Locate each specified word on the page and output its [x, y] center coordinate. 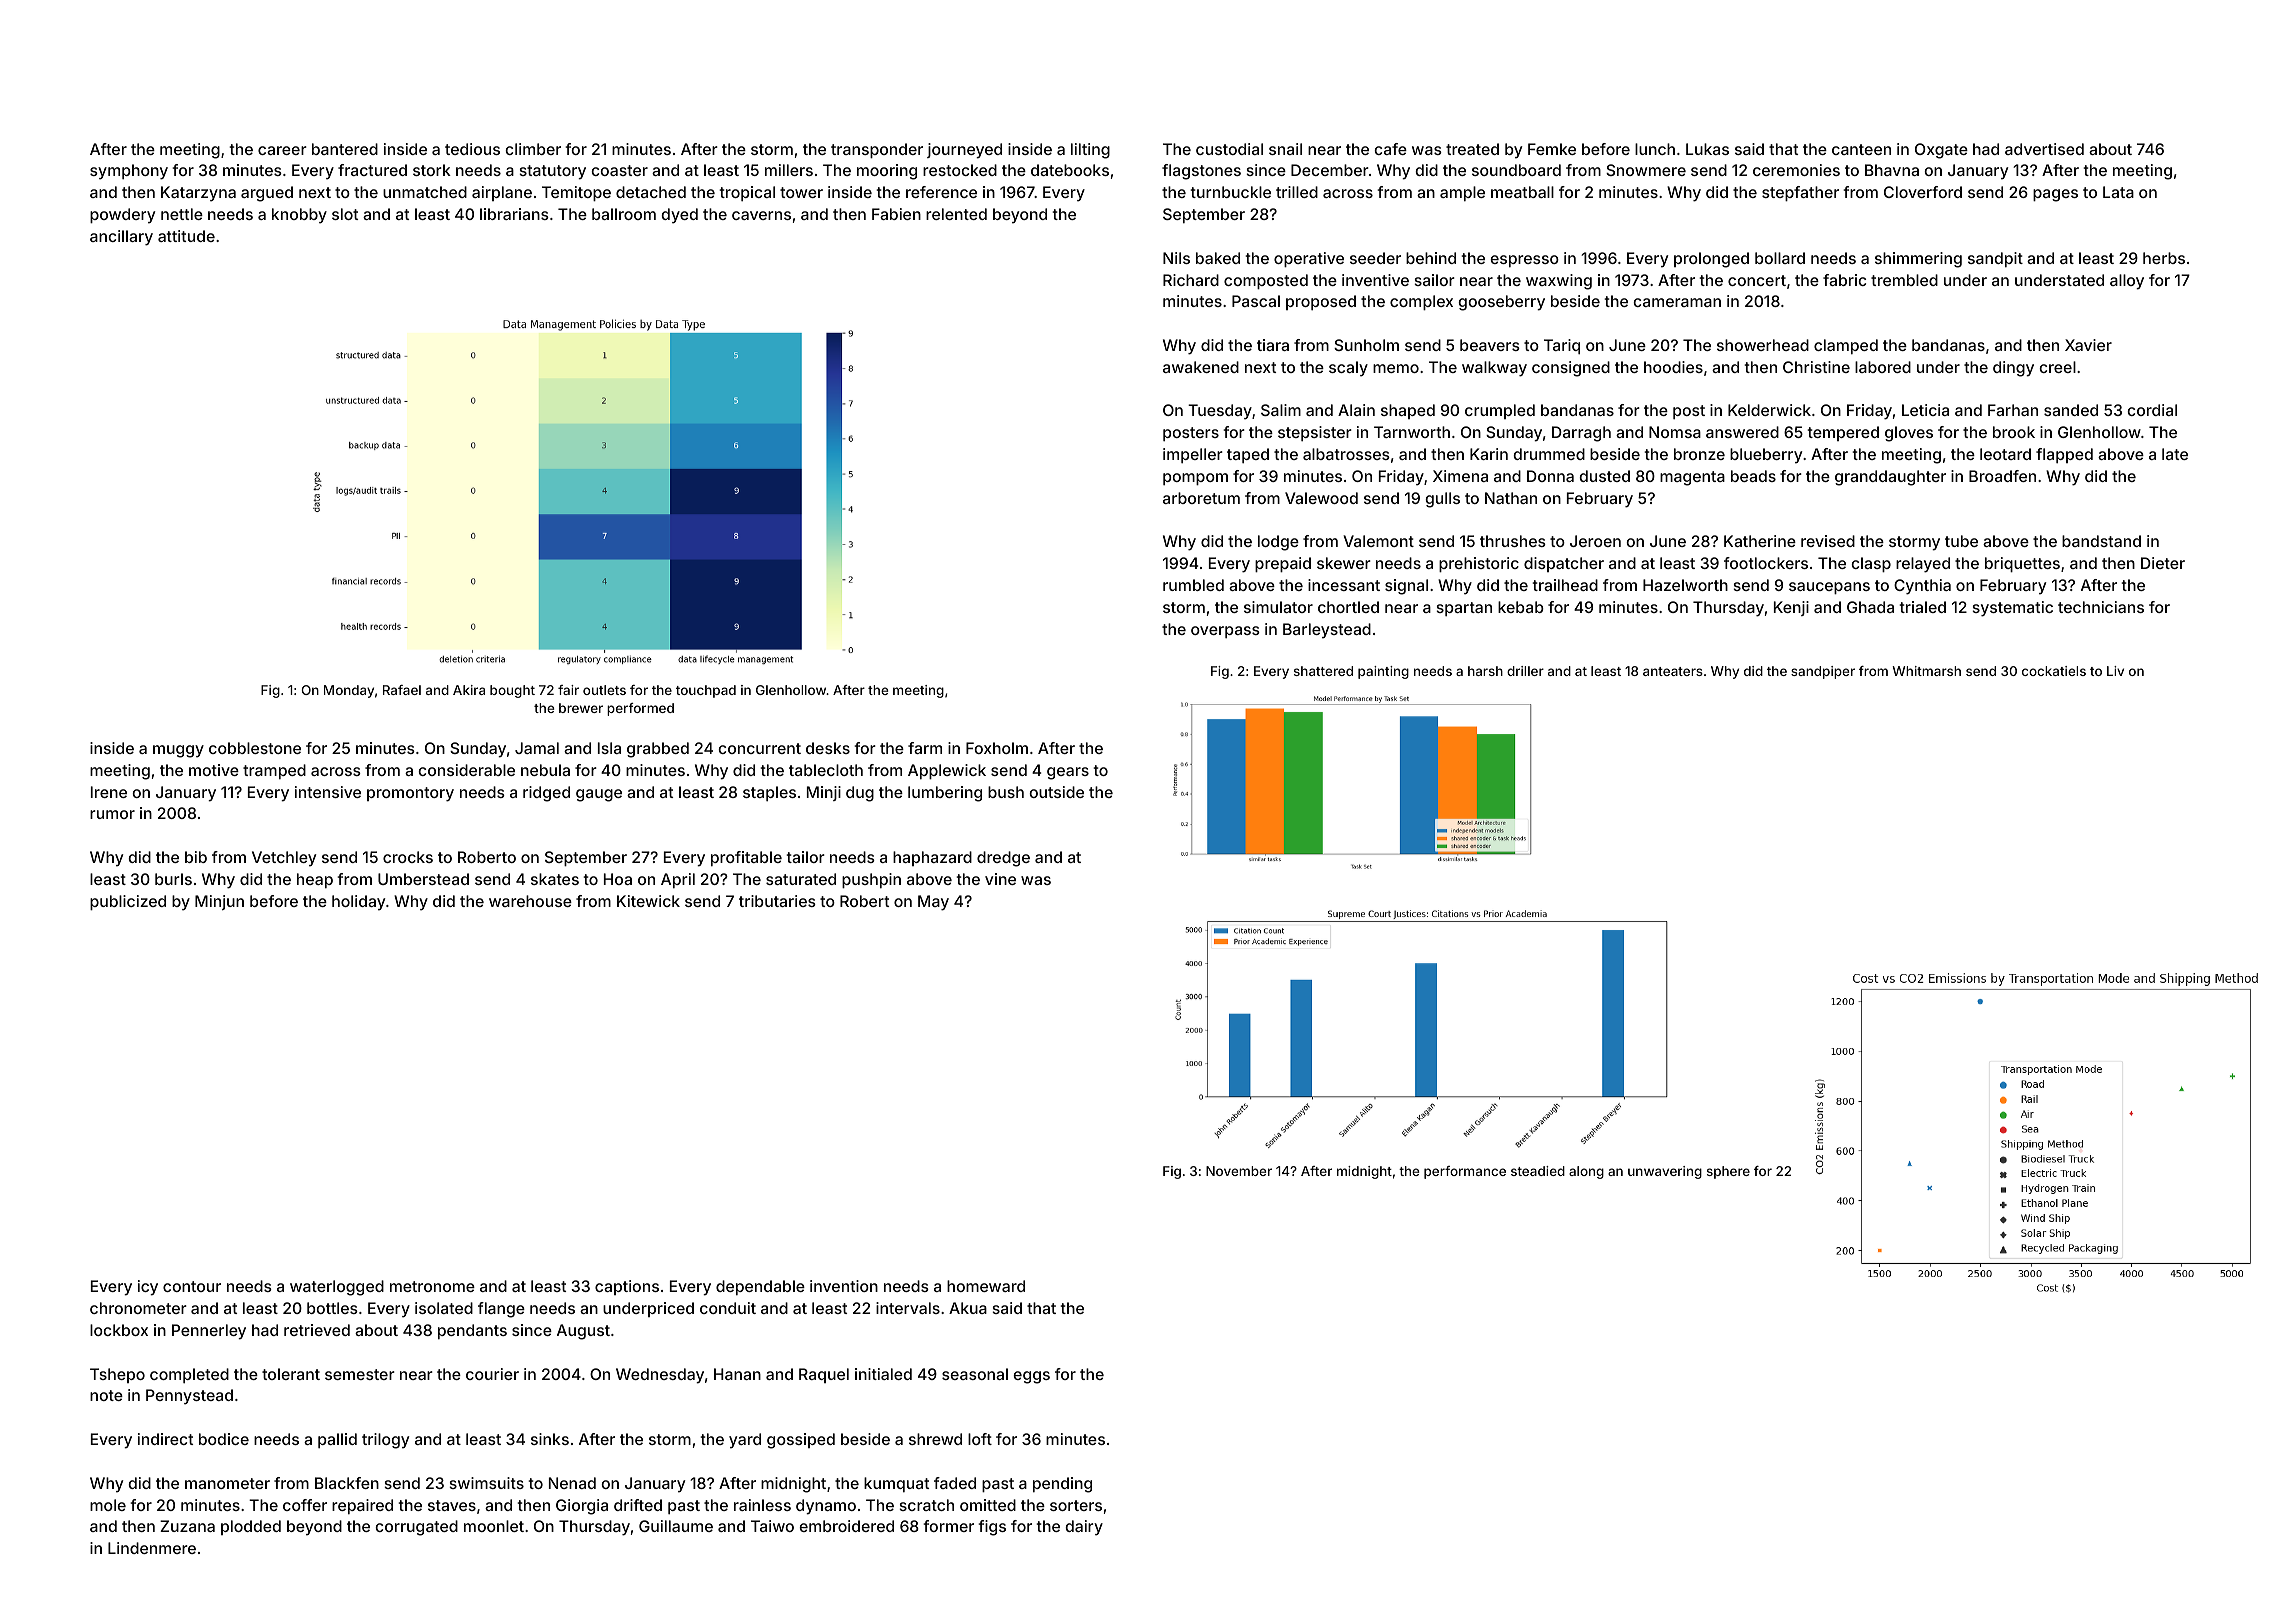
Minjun [219, 902]
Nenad [572, 1483]
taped [1248, 455]
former [948, 1526]
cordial [2152, 410]
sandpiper [1823, 672]
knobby [299, 216]
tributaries [777, 901]
